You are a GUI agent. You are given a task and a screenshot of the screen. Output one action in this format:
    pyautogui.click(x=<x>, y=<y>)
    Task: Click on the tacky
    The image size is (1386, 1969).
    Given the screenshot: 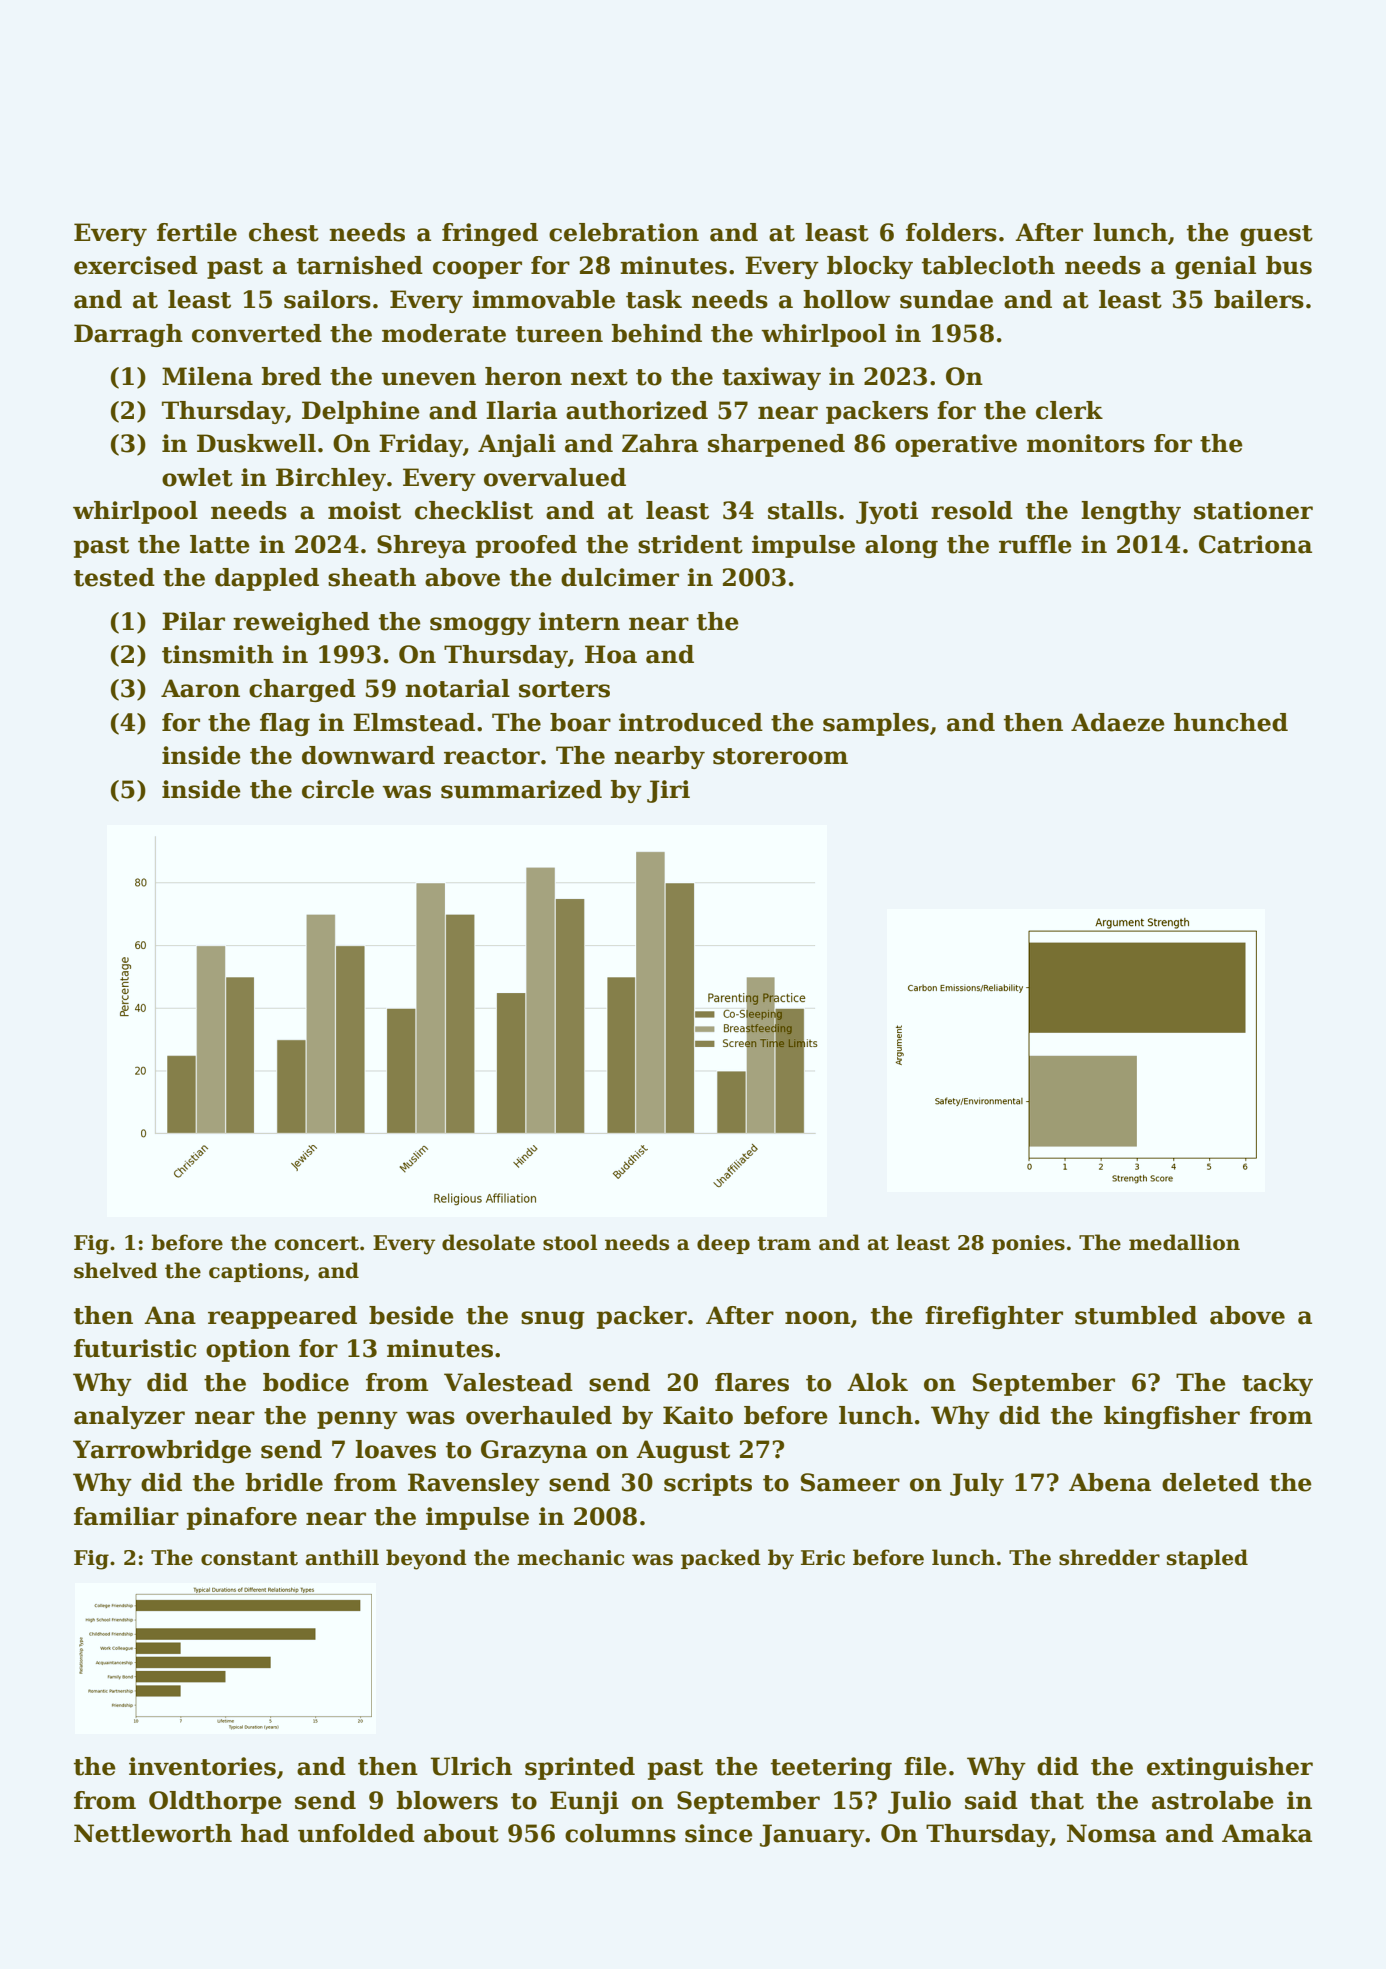 What is the action you would take?
    pyautogui.click(x=1277, y=1384)
